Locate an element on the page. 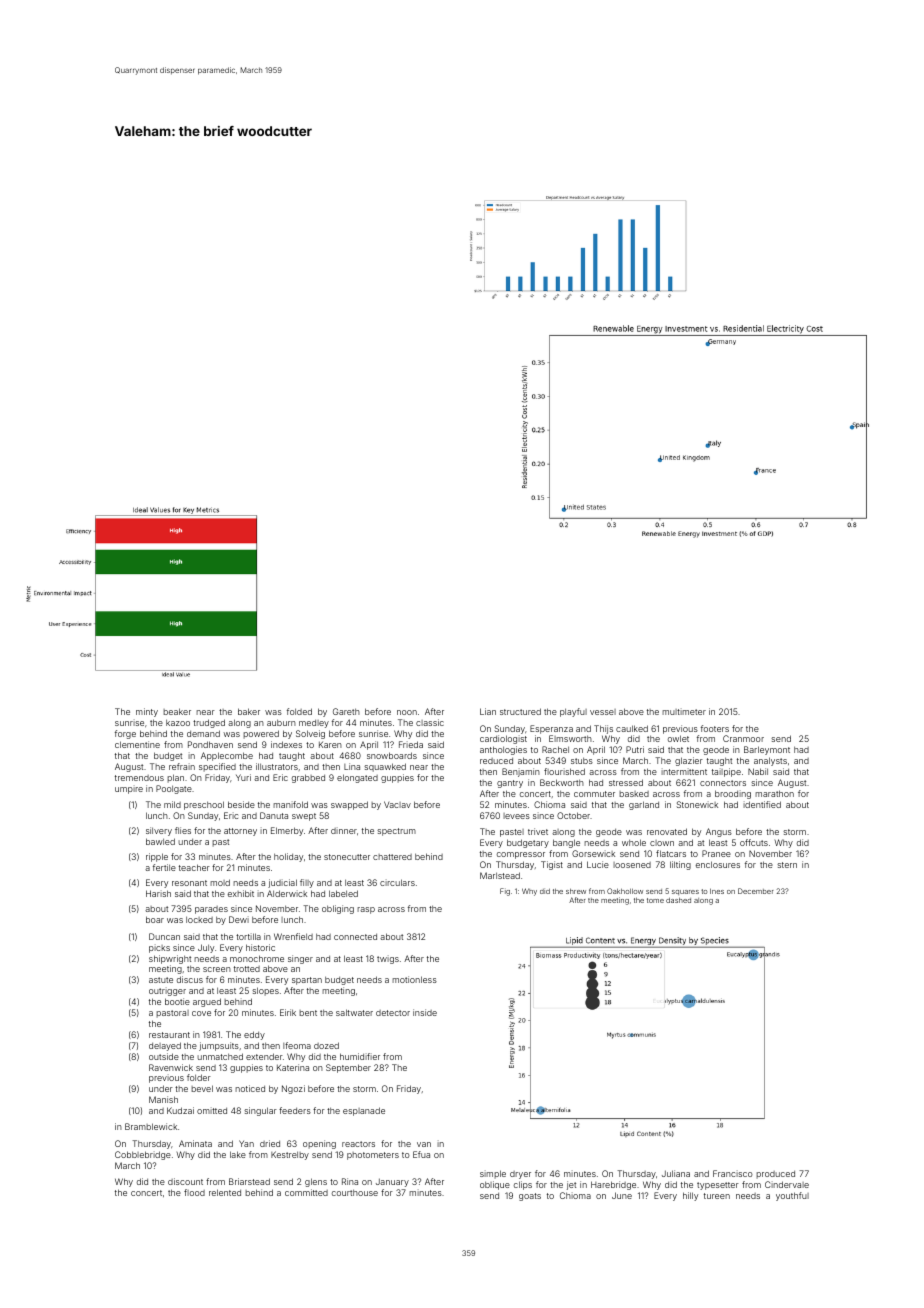 Image resolution: width=924 pixels, height=1308 pixels. fertile is located at coordinates (164, 867).
